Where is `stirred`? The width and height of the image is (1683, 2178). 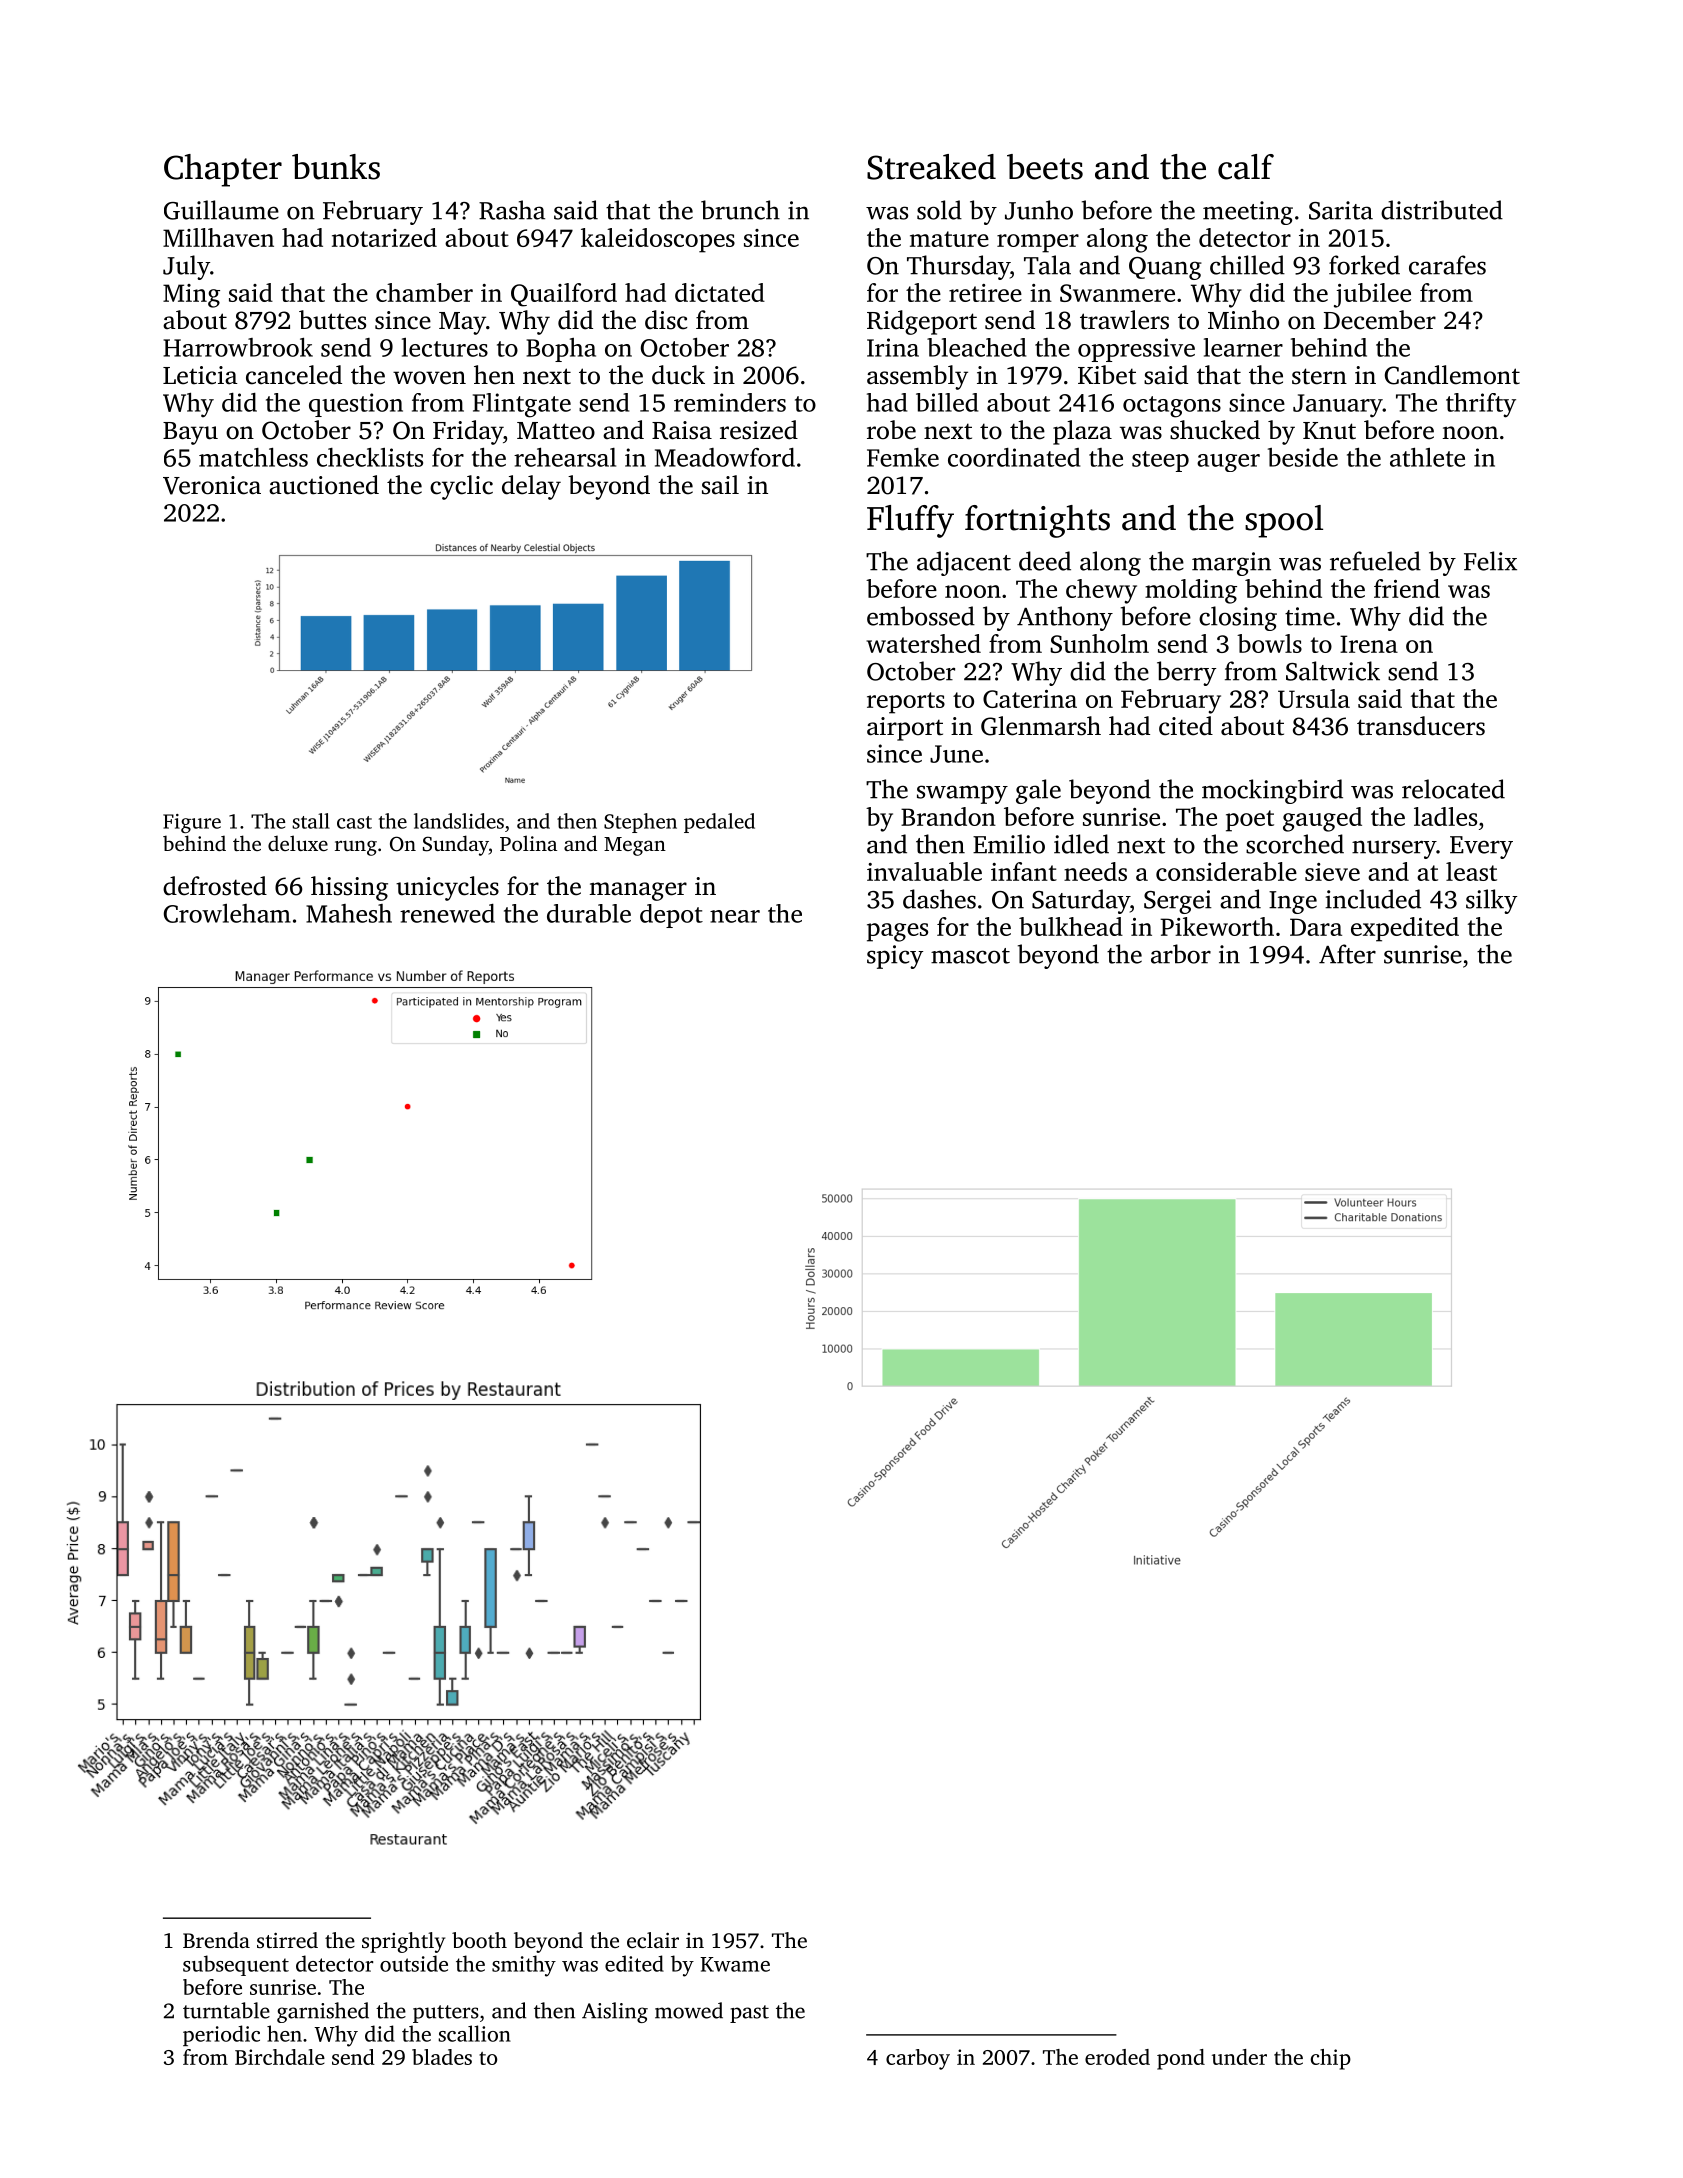 stirred is located at coordinates (287, 1940).
